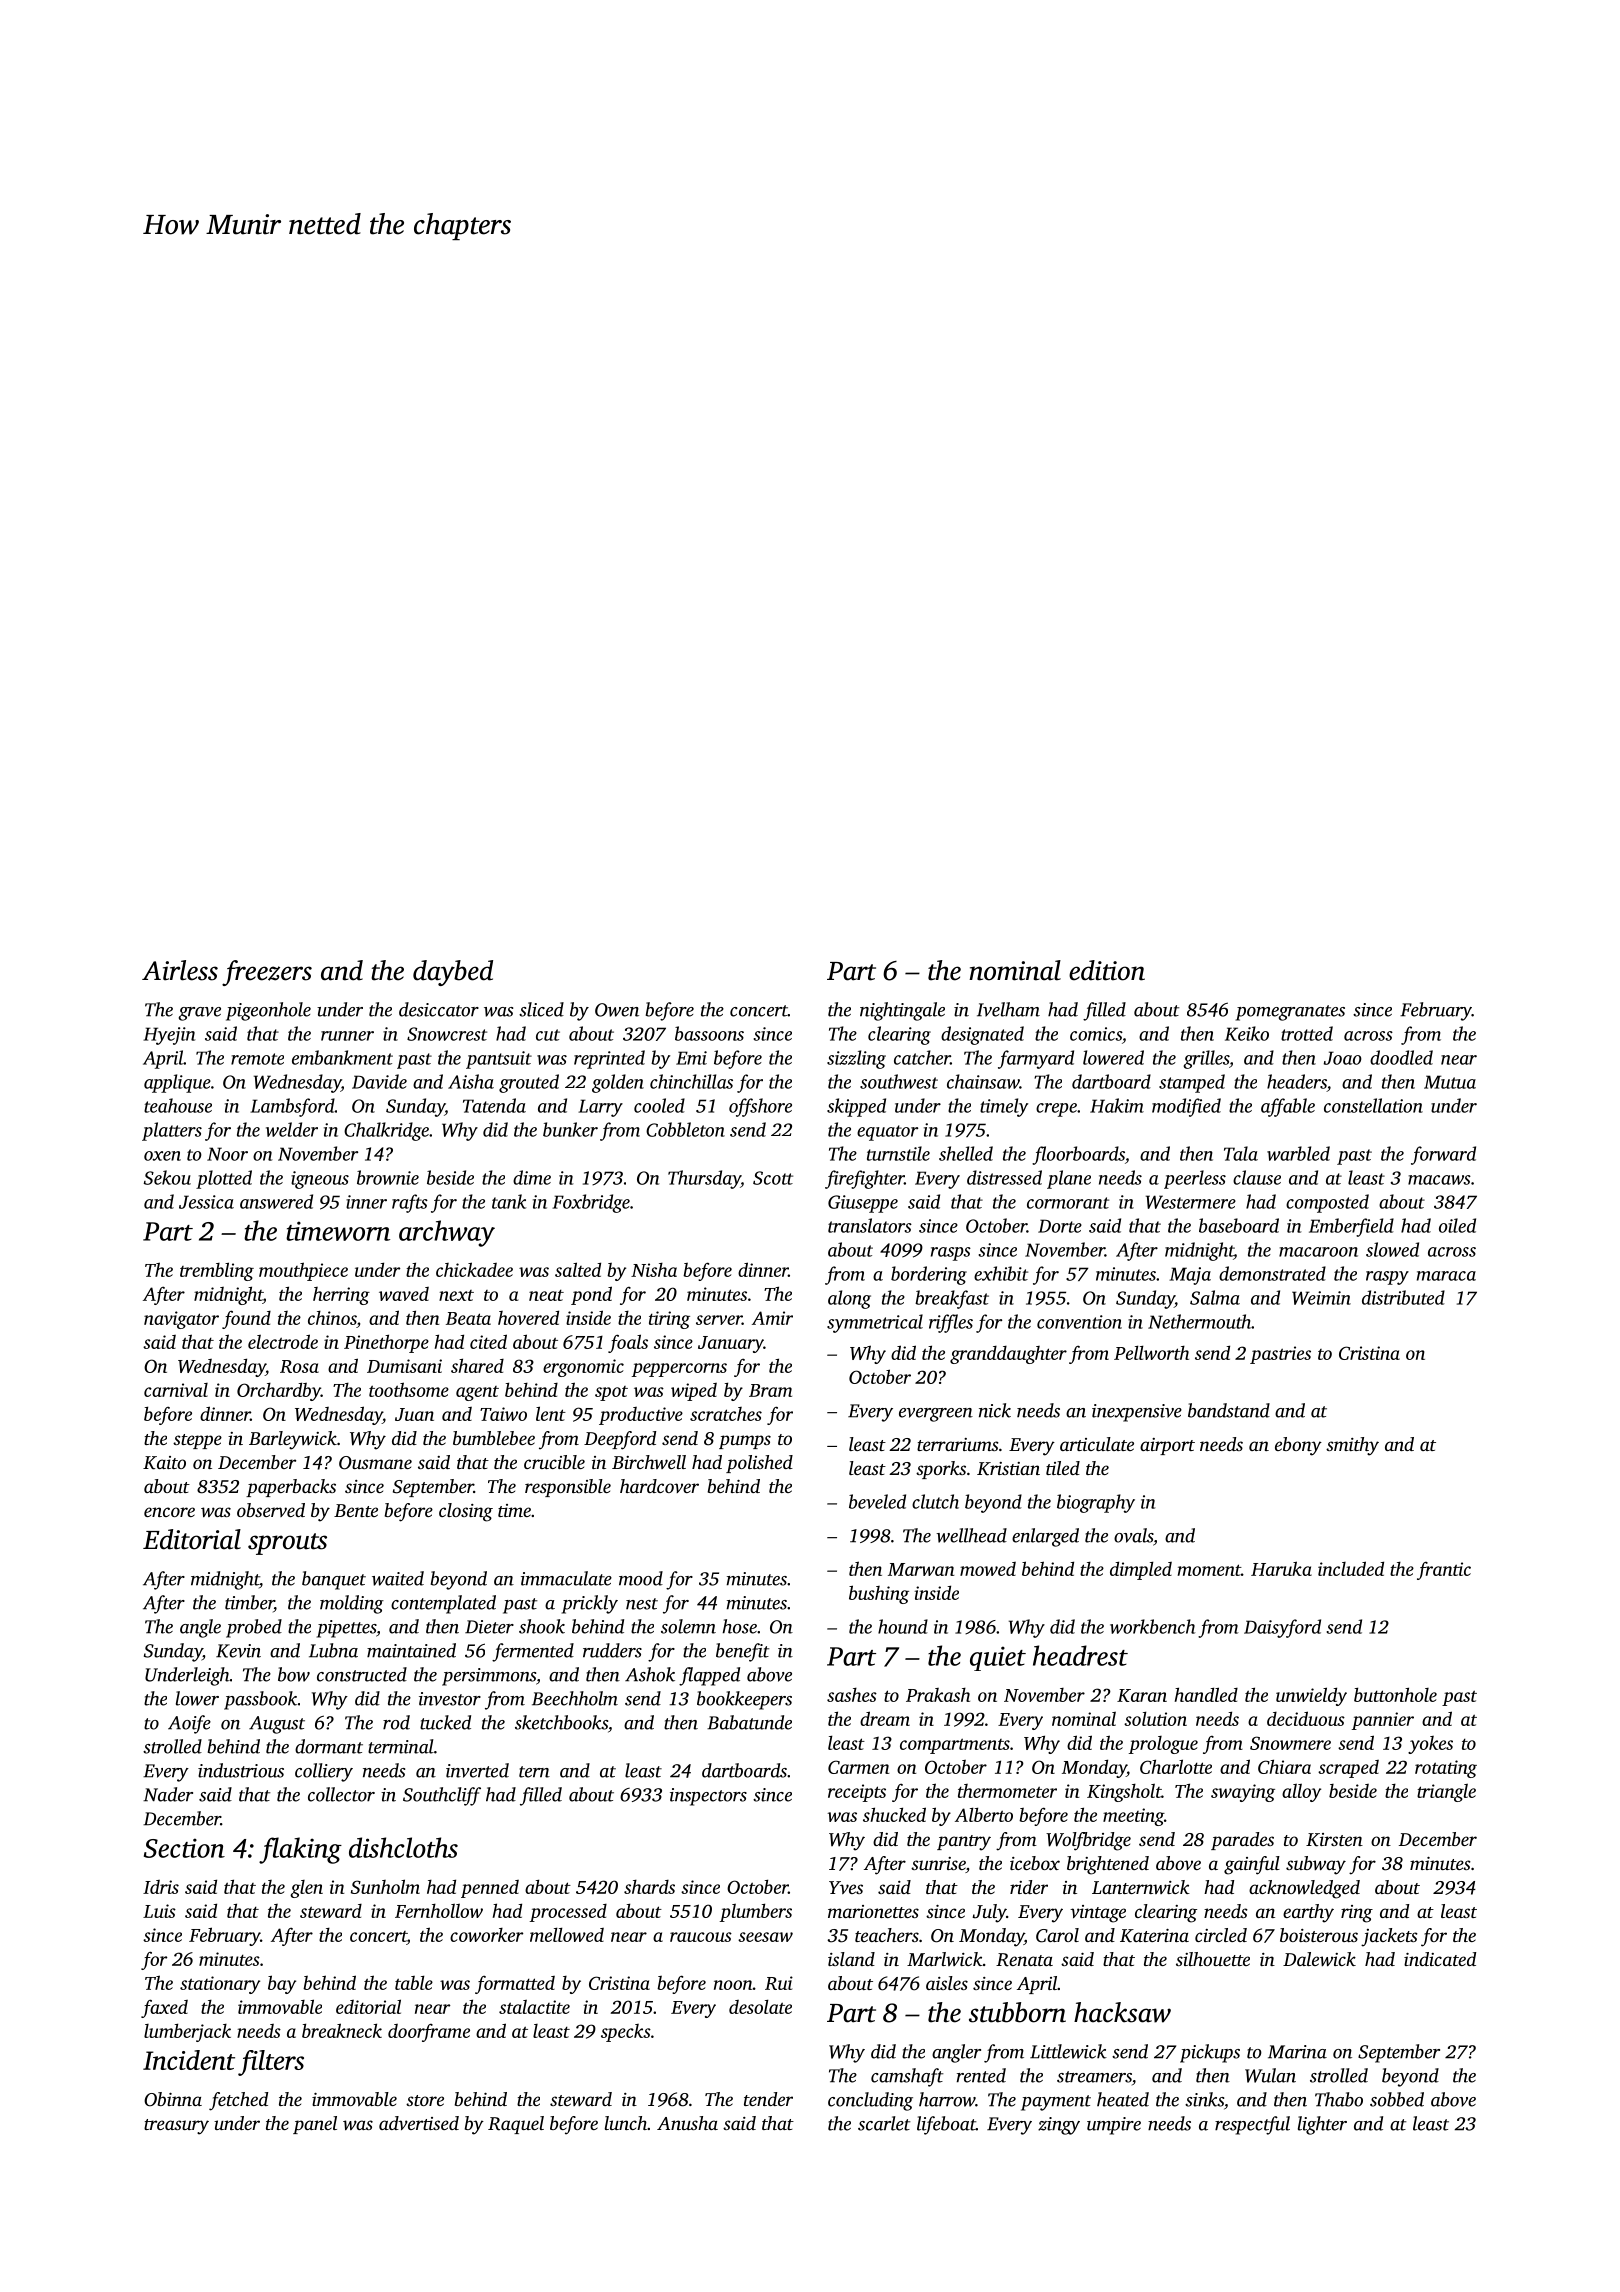 This document has height=2292, width=1620. Describe the element at coordinates (877, 1501) in the document. I see `beveled` at that location.
